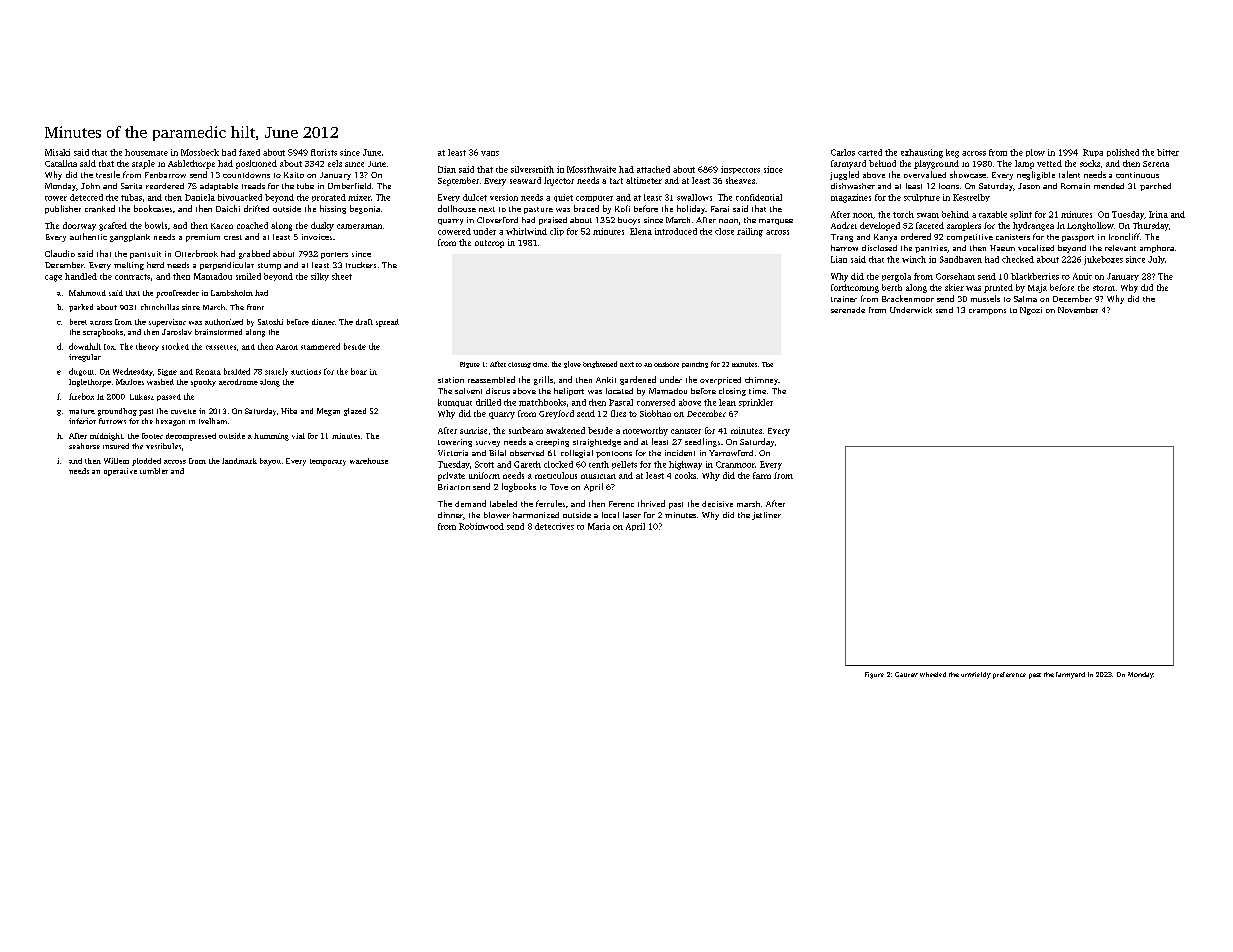 This document has width=1233, height=952. Describe the element at coordinates (597, 443) in the document. I see `straightedge` at that location.
